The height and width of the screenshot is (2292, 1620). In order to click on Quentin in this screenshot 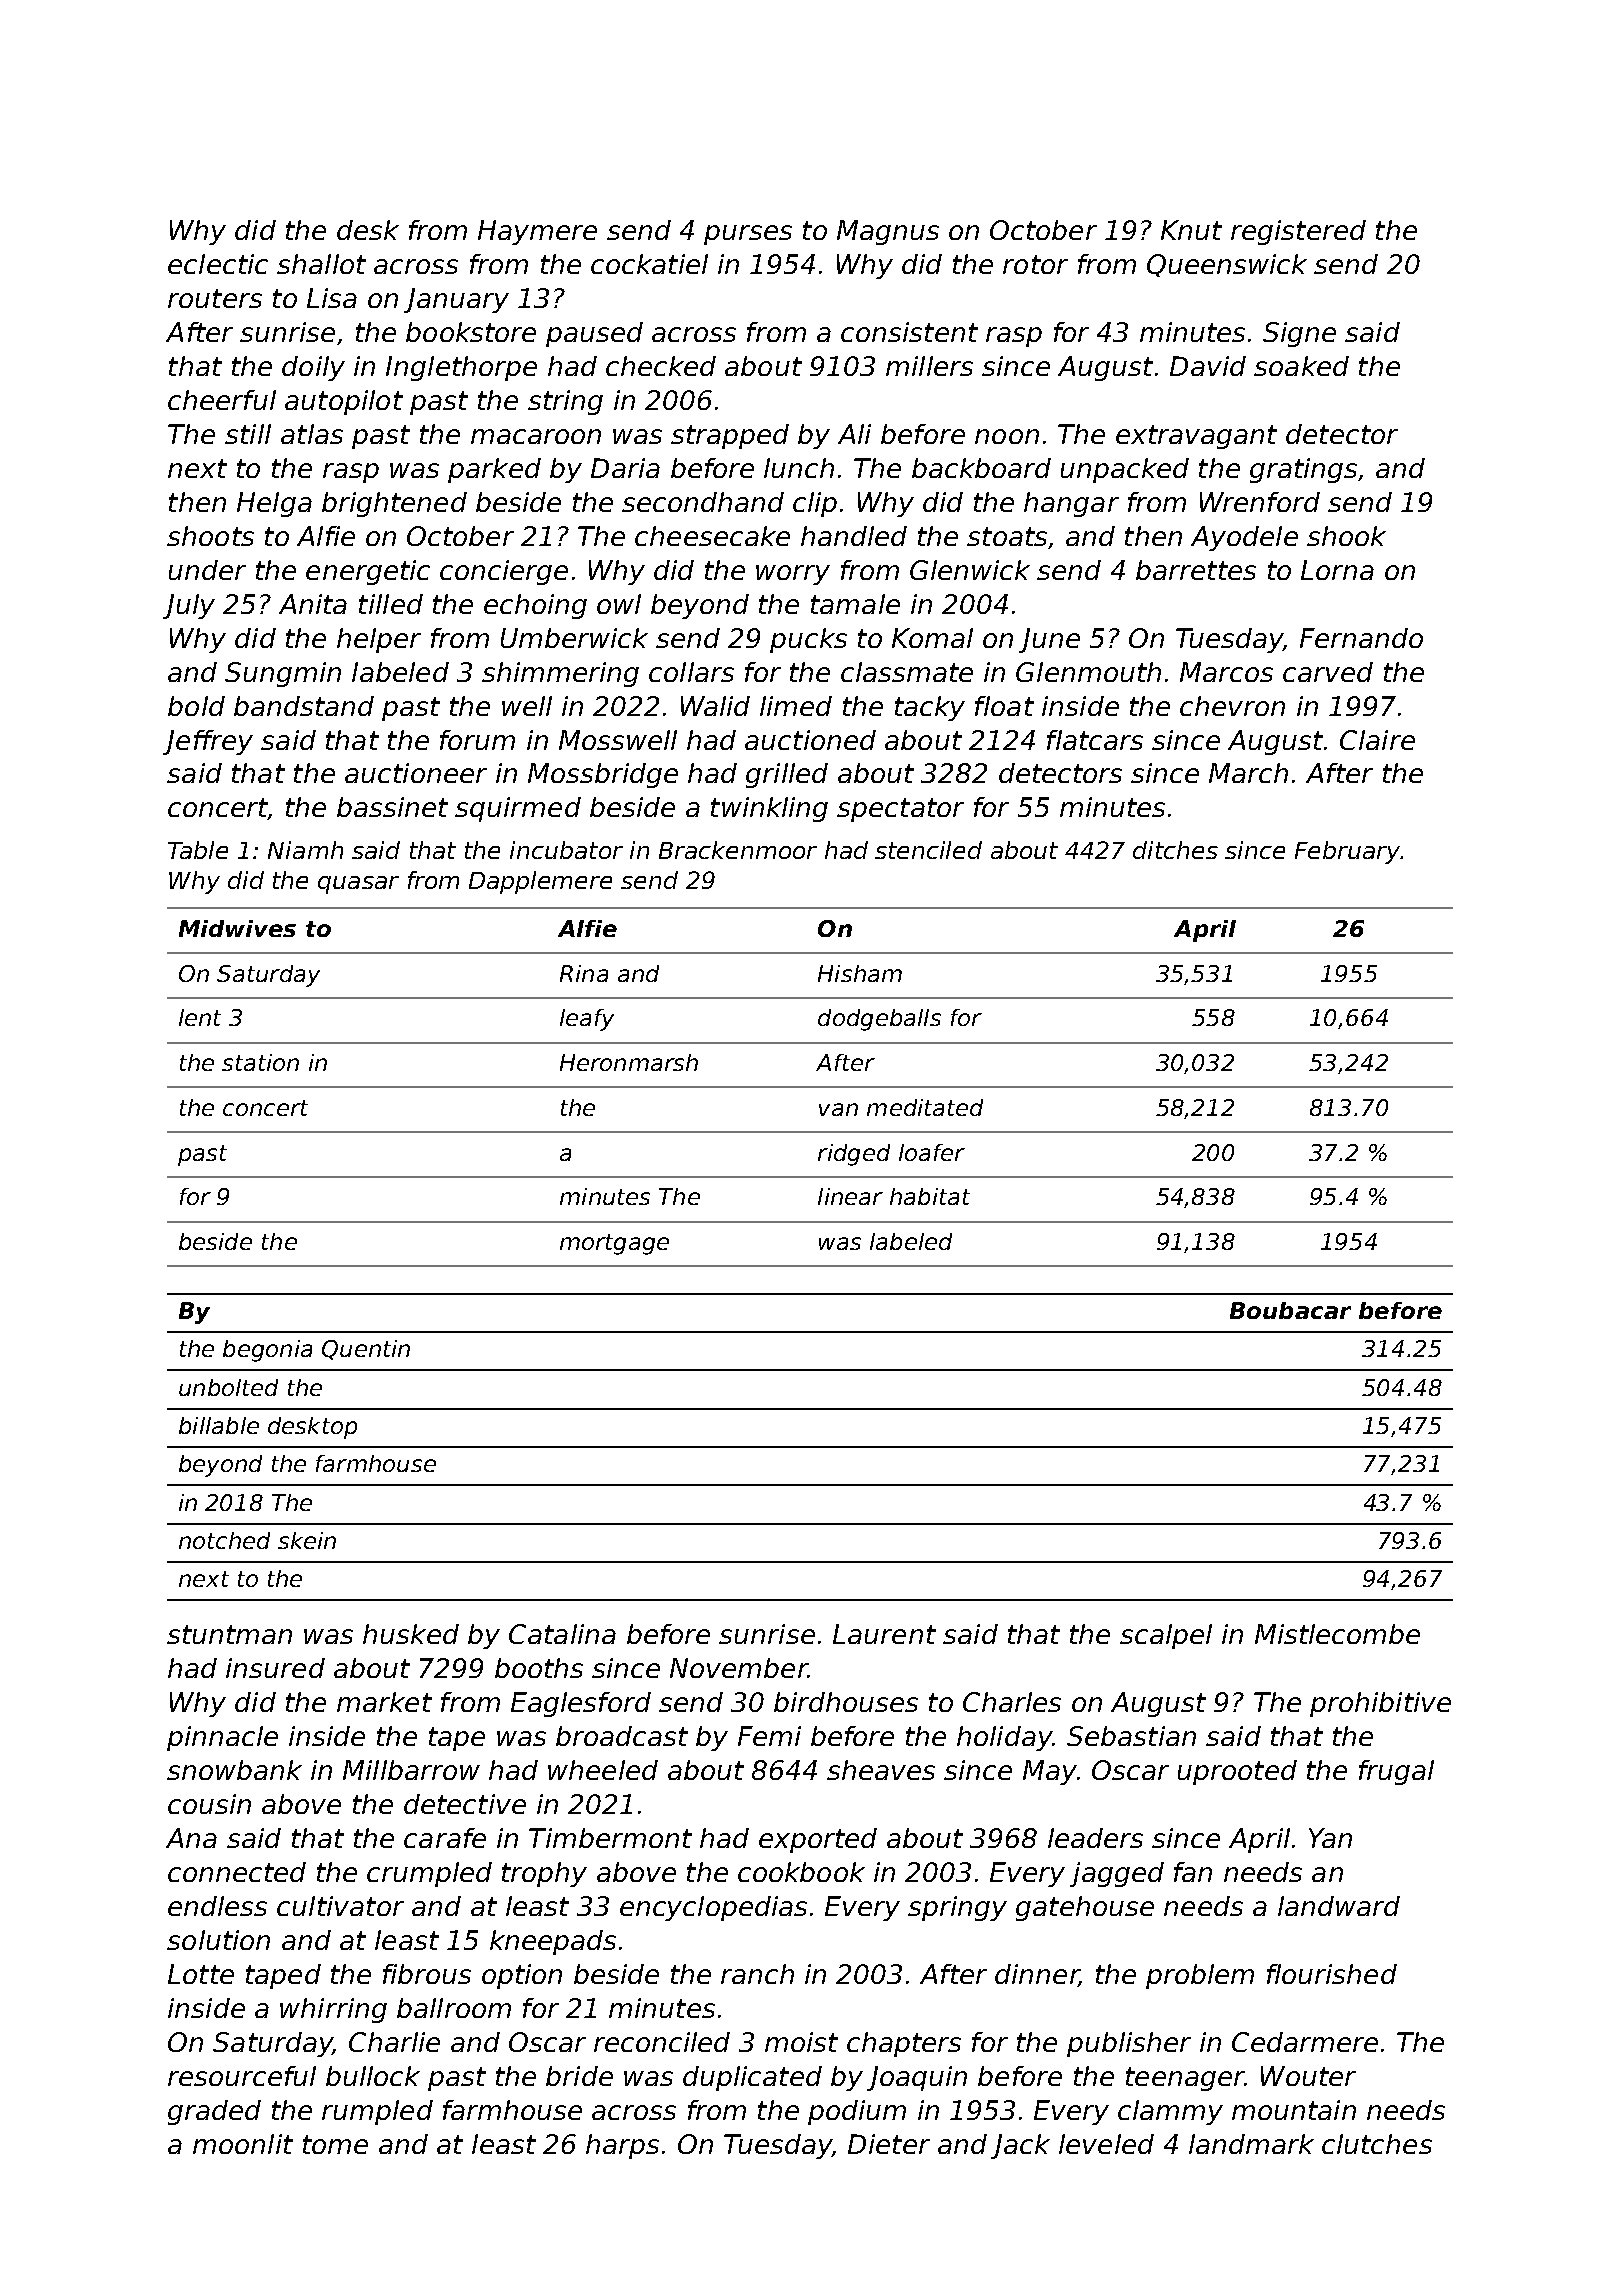, I will do `click(366, 1350)`.
